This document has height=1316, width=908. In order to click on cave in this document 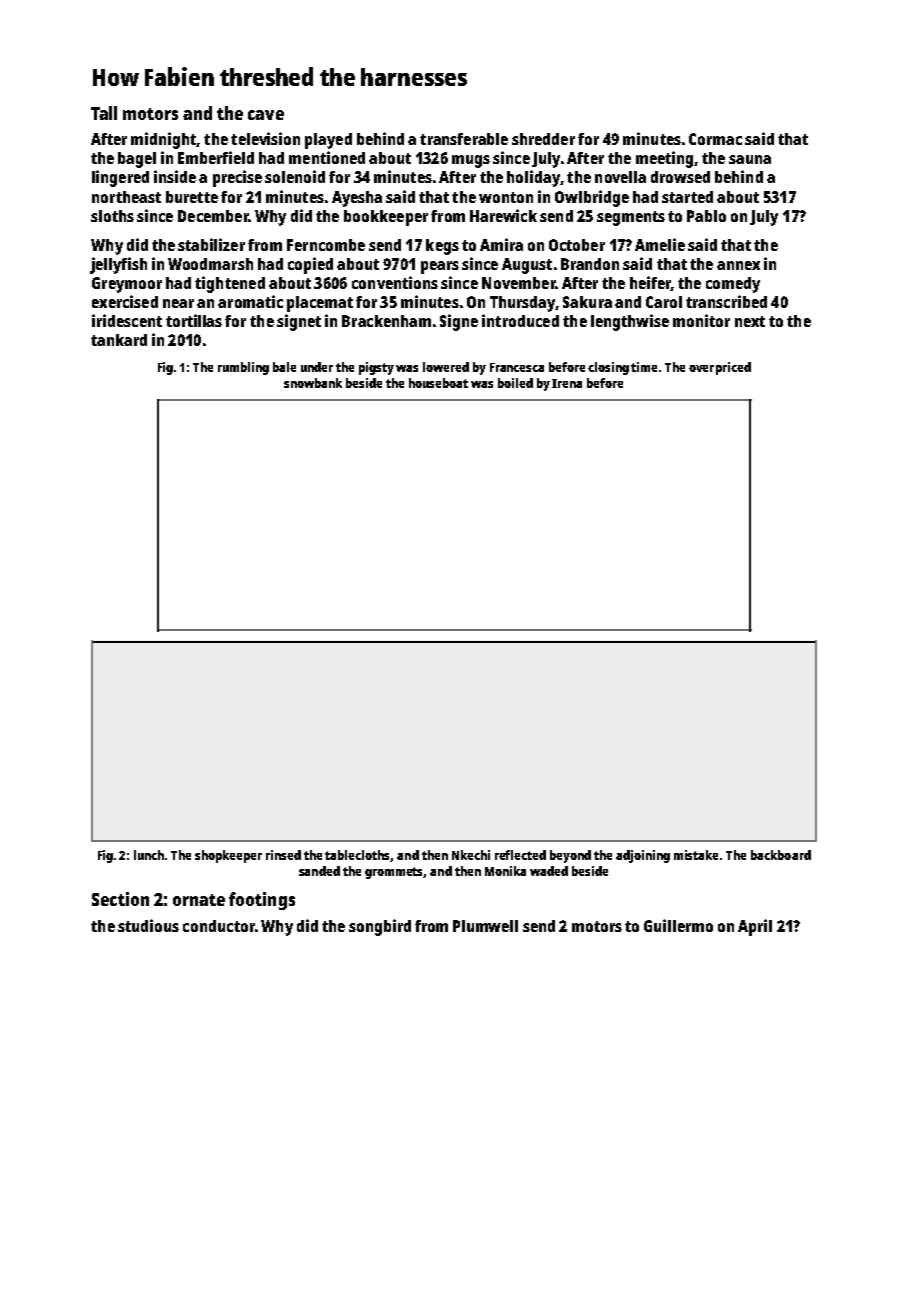, I will do `click(266, 115)`.
